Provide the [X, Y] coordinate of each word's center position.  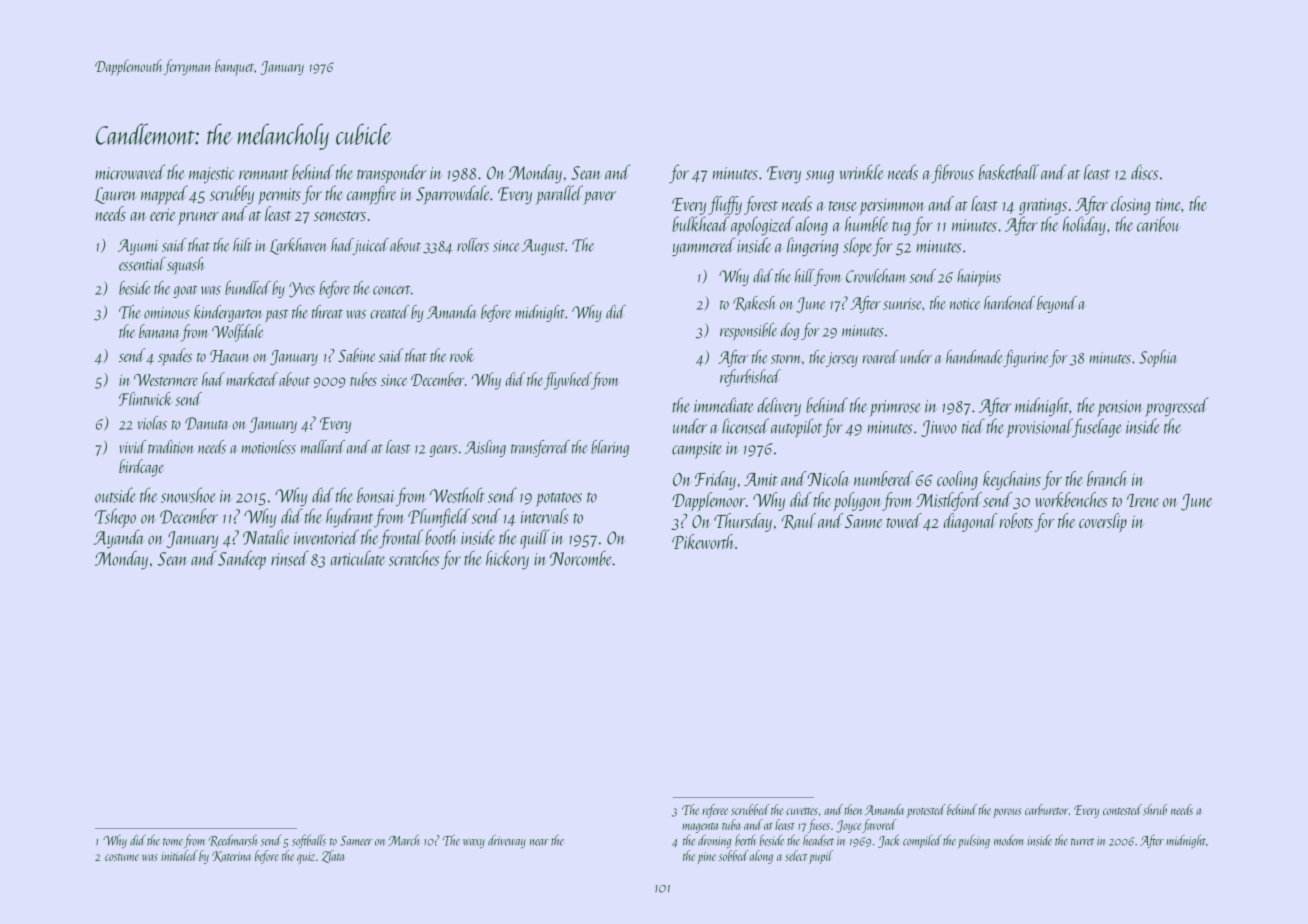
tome [173, 842]
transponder [391, 174]
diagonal [970, 522]
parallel [559, 195]
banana [159, 331]
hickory [507, 559]
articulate [358, 558]
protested [926, 811]
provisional [1039, 428]
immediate [724, 405]
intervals [545, 516]
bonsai [375, 495]
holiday [1084, 225]
